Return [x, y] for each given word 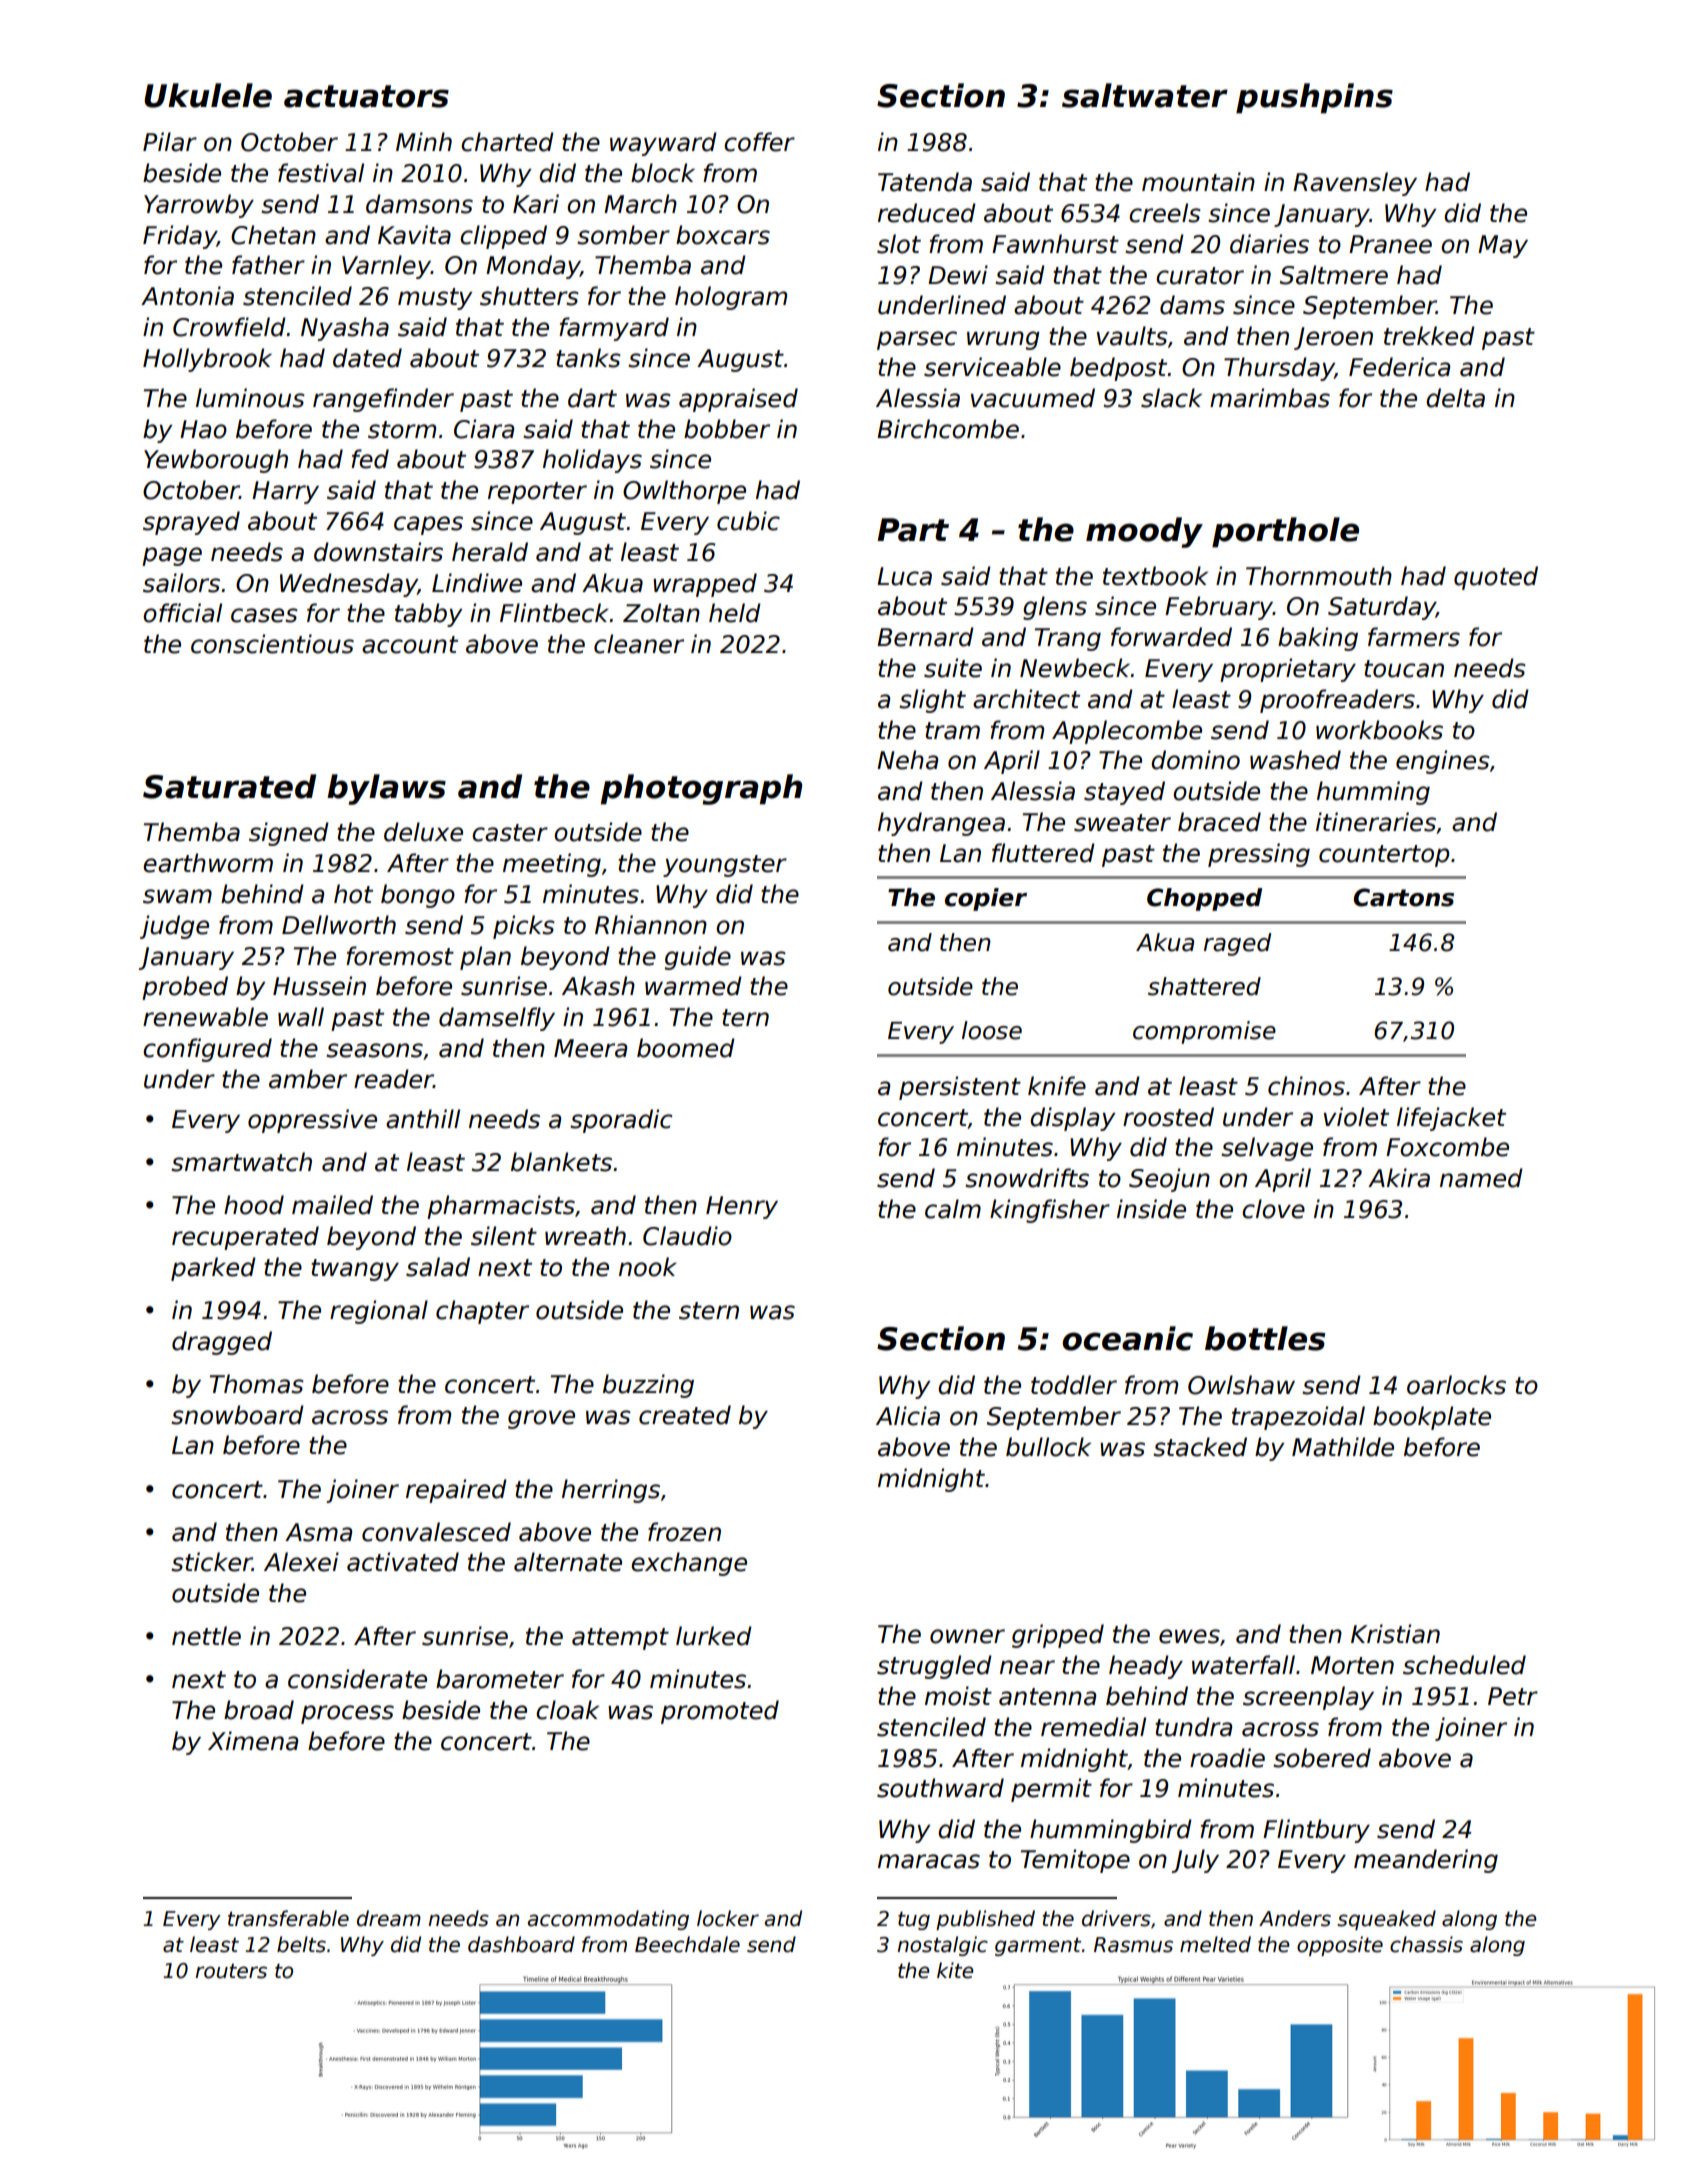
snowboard [237, 1415]
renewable [205, 1017]
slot [899, 244]
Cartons [1404, 897]
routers [231, 1971]
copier [986, 899]
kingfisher [1050, 1211]
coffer [759, 142]
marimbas [1270, 398]
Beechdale [687, 1944]
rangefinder [383, 400]
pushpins [1314, 98]
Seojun [1169, 1180]
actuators [366, 96]
